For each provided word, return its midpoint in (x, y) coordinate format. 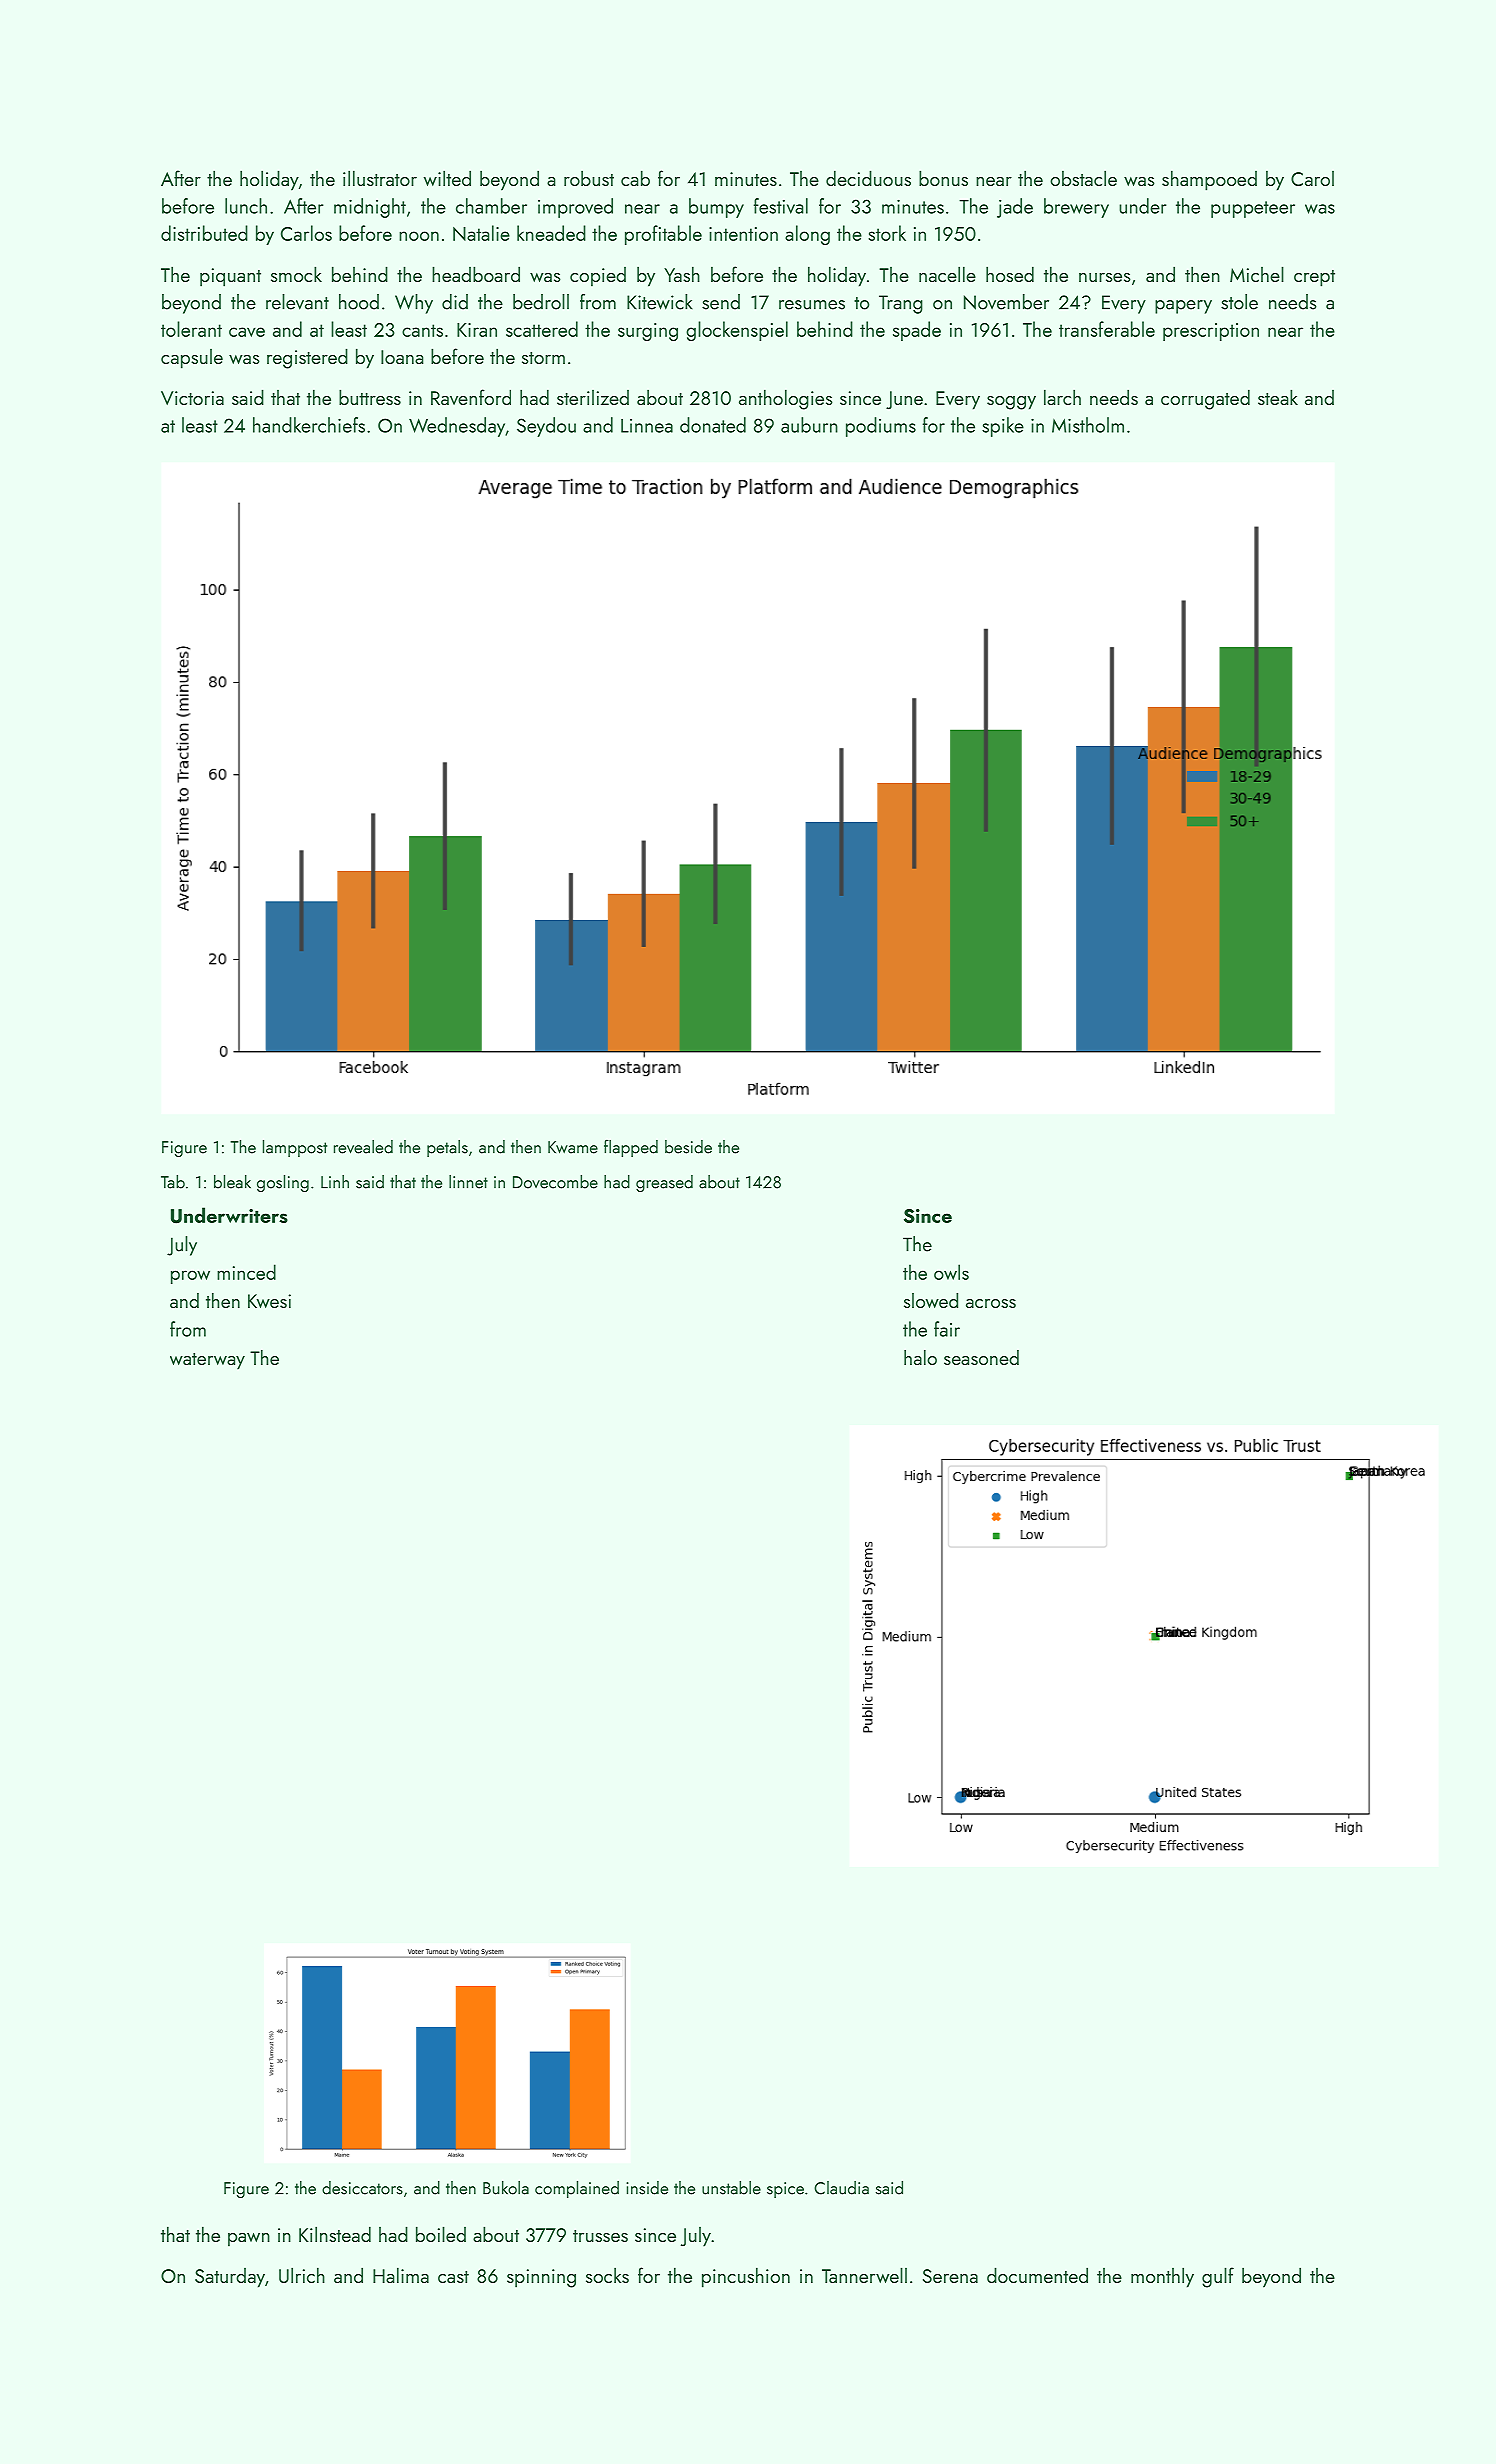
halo (920, 1357)
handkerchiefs (309, 425)
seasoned (981, 1357)
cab (635, 178)
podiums (881, 427)
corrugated (1205, 399)
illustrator (380, 178)
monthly (1162, 2277)
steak (1278, 397)
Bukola (506, 2188)
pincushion (746, 2277)
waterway (207, 1361)
